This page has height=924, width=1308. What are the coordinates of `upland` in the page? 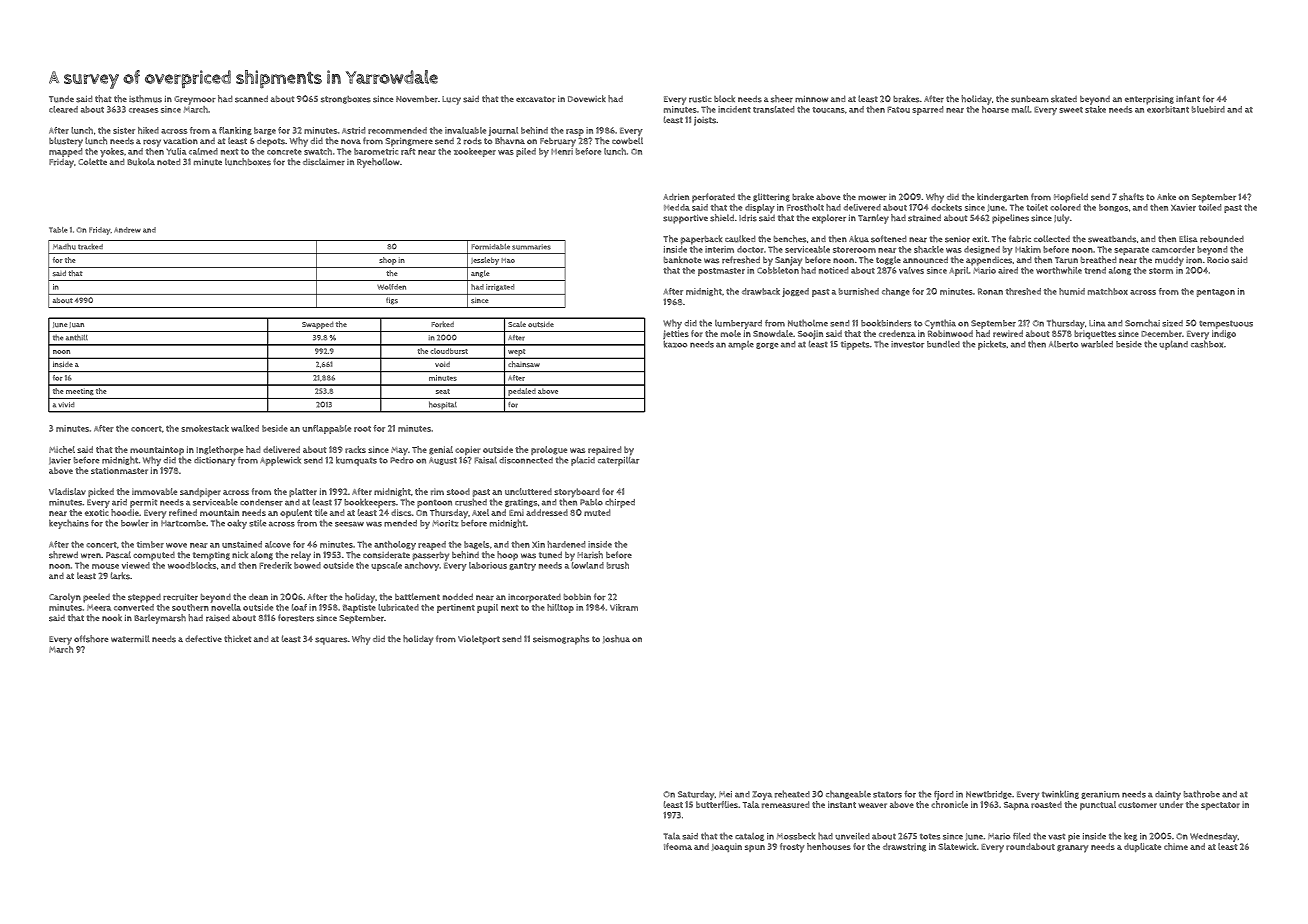 It's located at (1173, 345).
